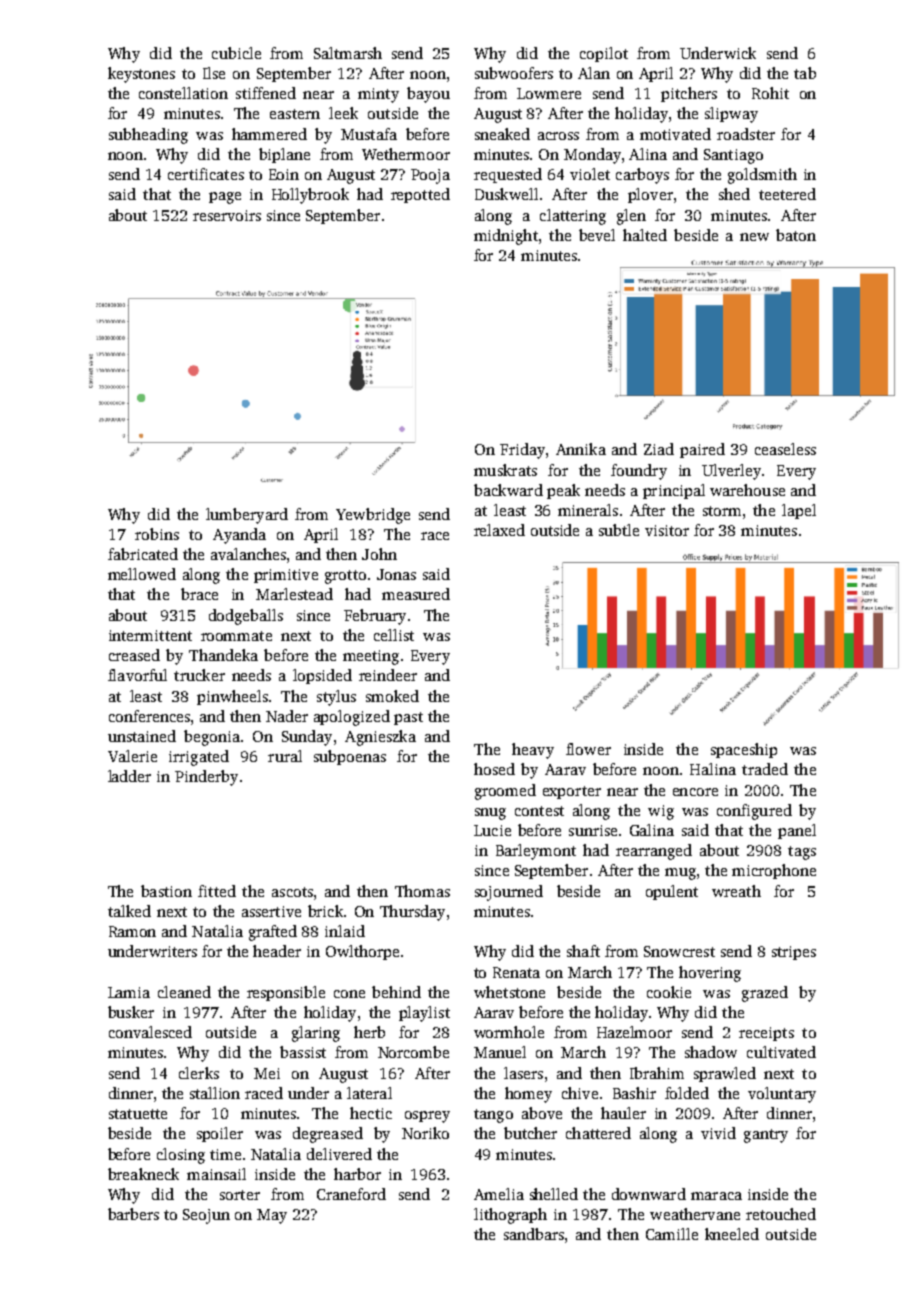  Describe the element at coordinates (348, 53) in the screenshot. I see `Saltmarsh` at that location.
